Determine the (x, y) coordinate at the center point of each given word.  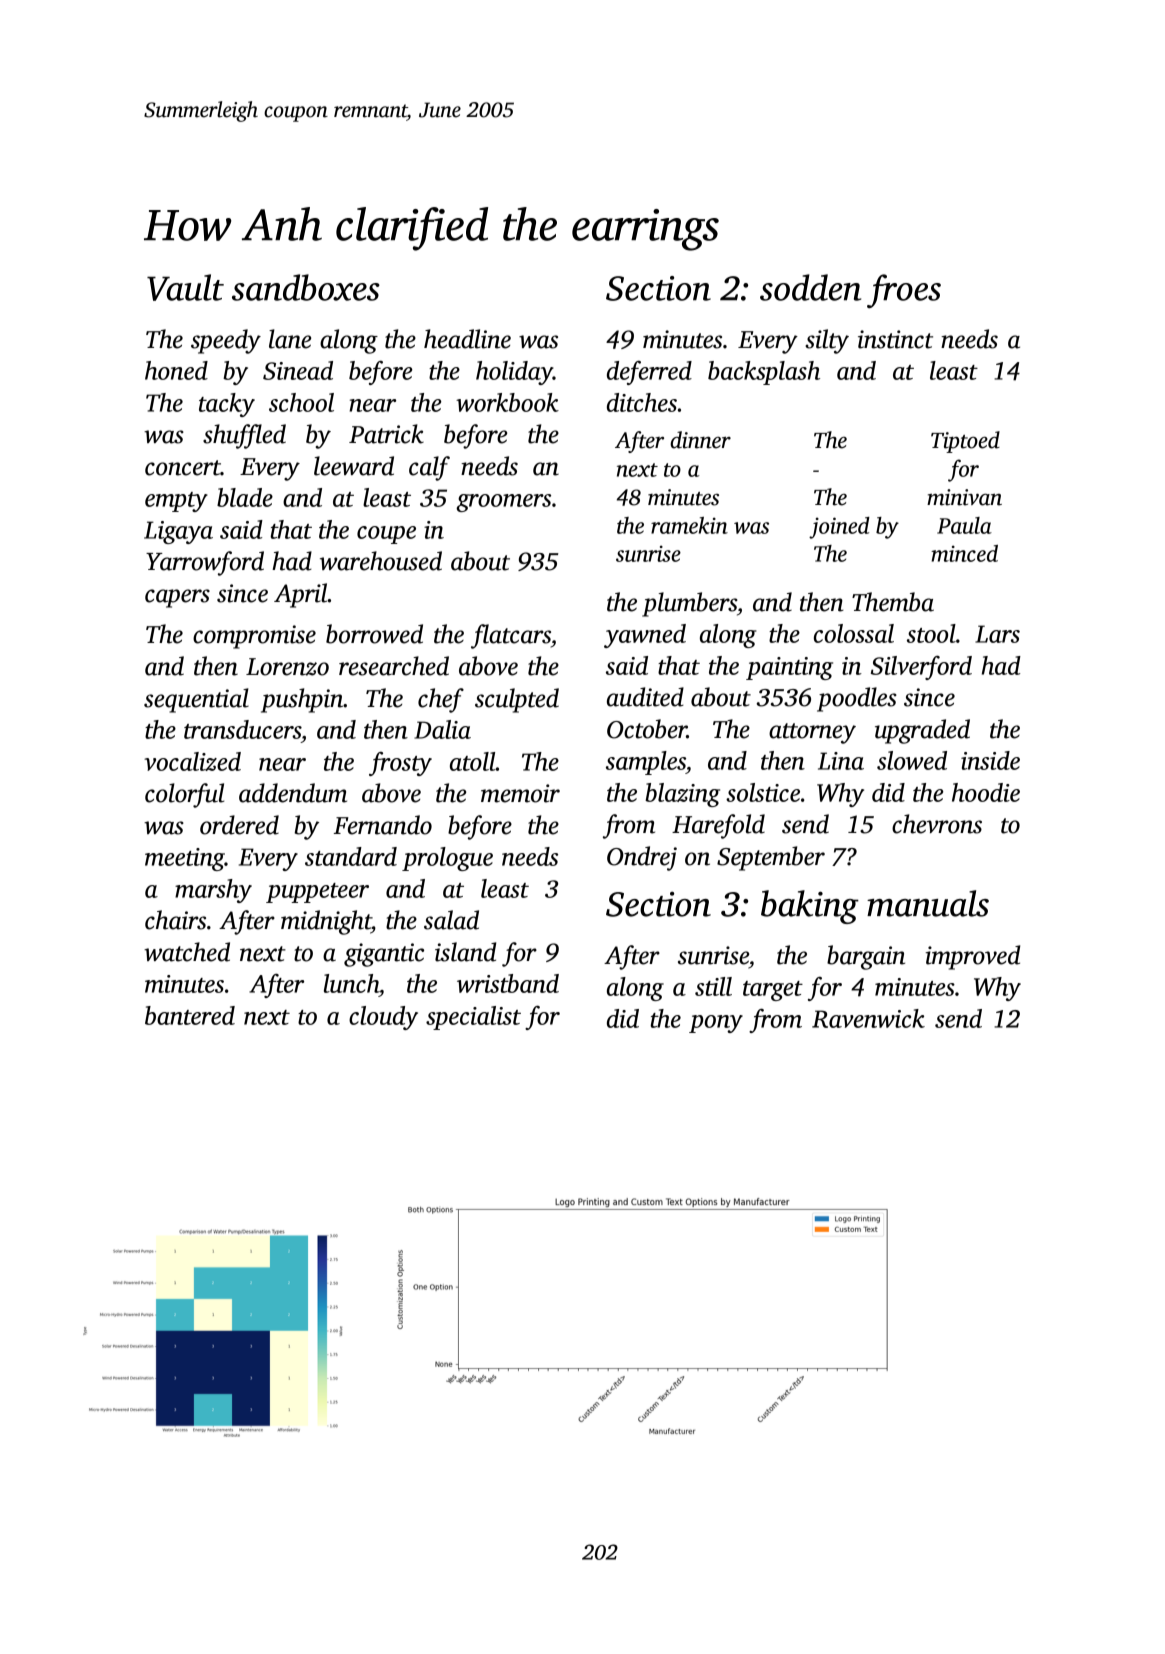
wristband (508, 983)
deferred (649, 373)
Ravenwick (868, 1018)
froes (904, 291)
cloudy (383, 1018)
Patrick (386, 434)
